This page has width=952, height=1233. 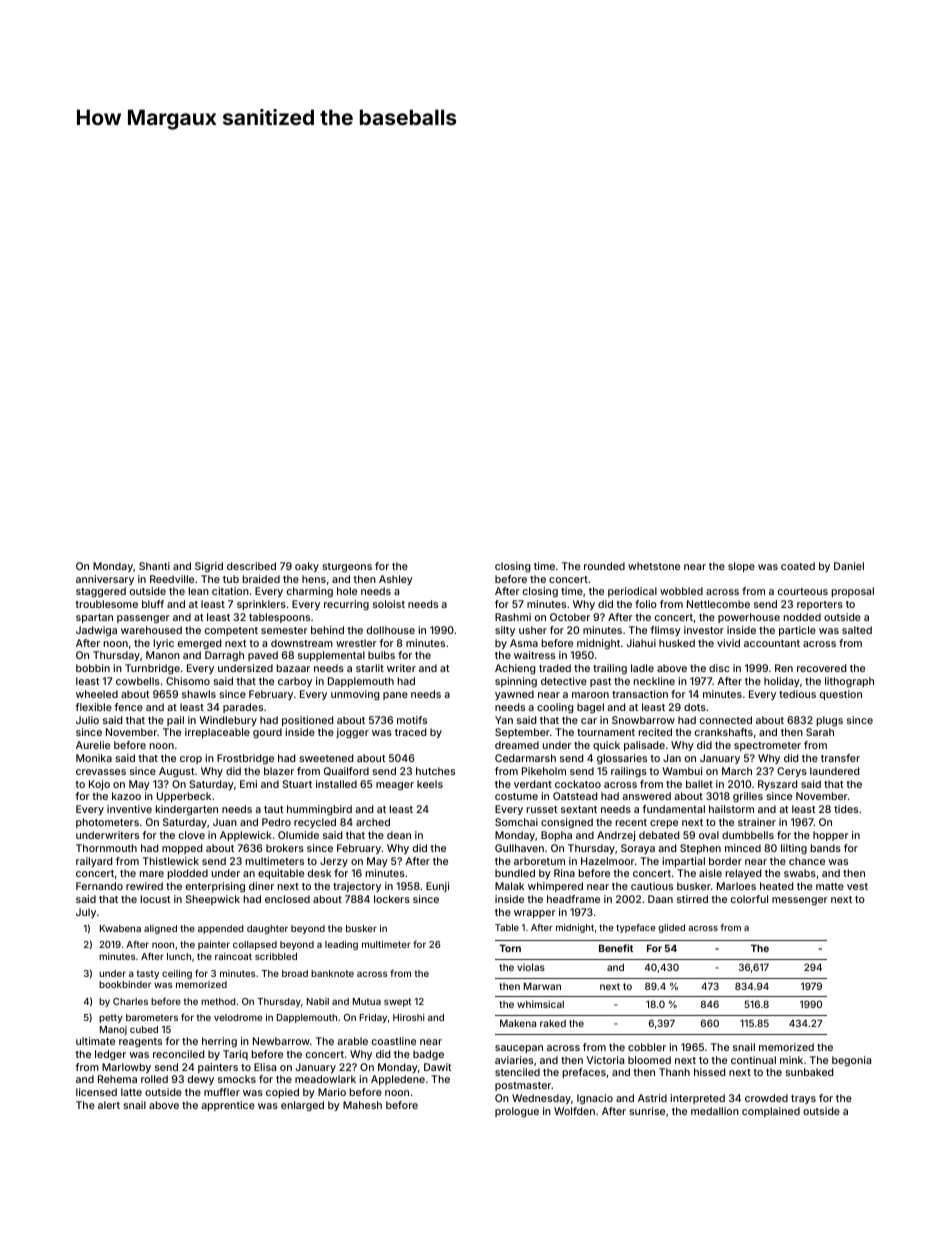 What do you see at coordinates (517, 1112) in the page?
I see `prologue` at bounding box center [517, 1112].
